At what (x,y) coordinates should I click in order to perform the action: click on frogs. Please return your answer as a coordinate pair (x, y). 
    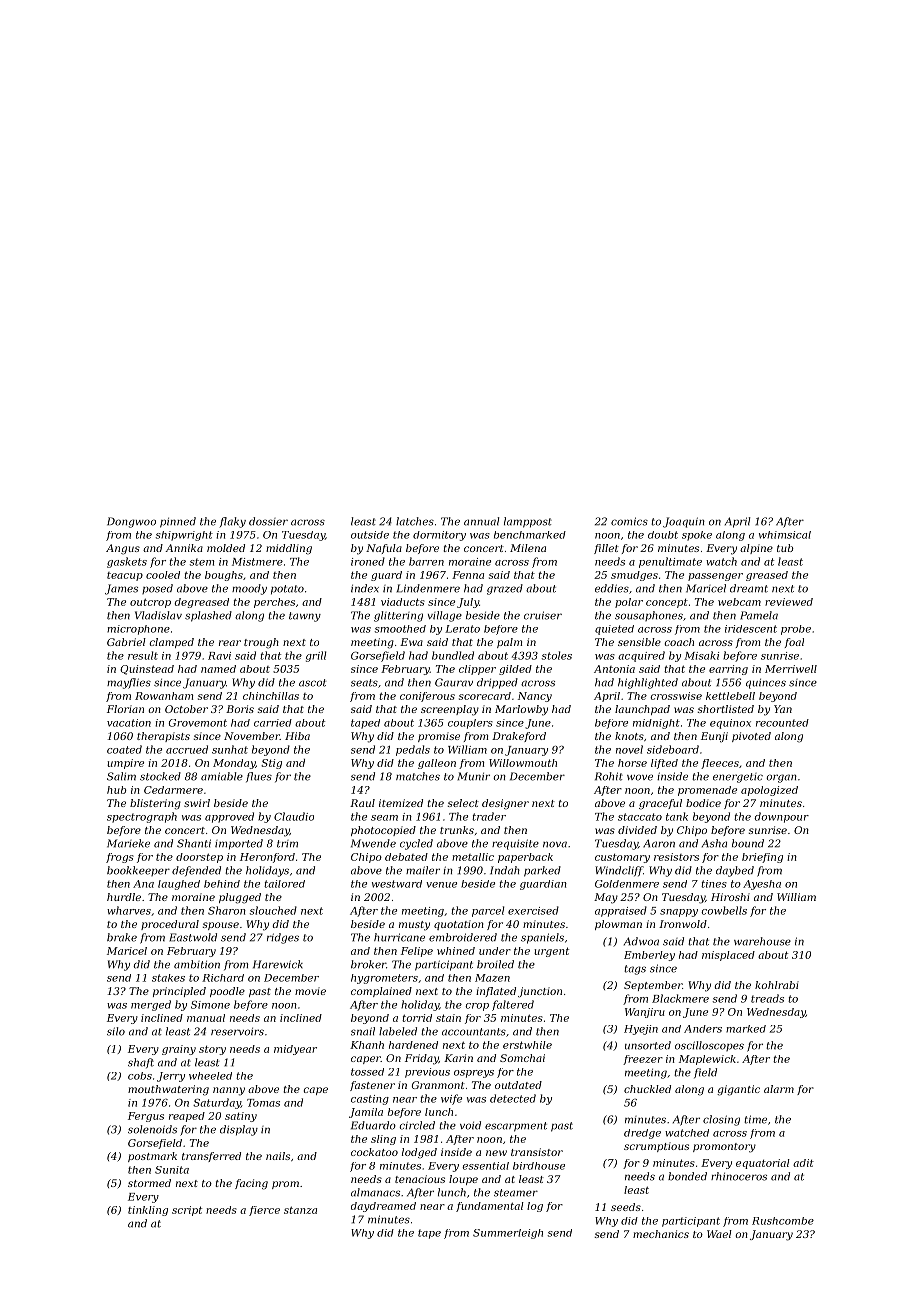
    Looking at the image, I should click on (120, 858).
